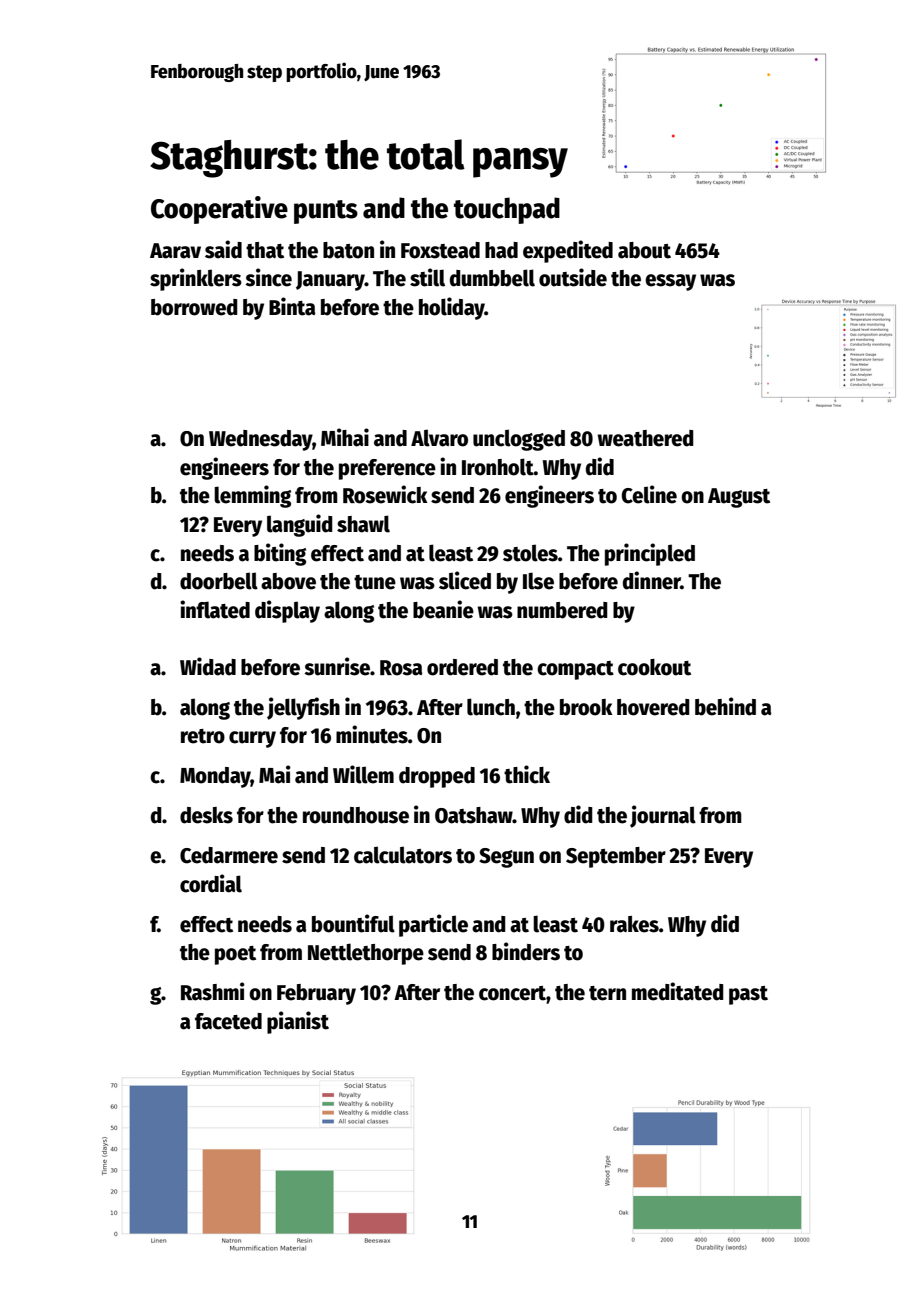 This screenshot has width=924, height=1311. What do you see at coordinates (663, 816) in the screenshot?
I see `journal` at bounding box center [663, 816].
